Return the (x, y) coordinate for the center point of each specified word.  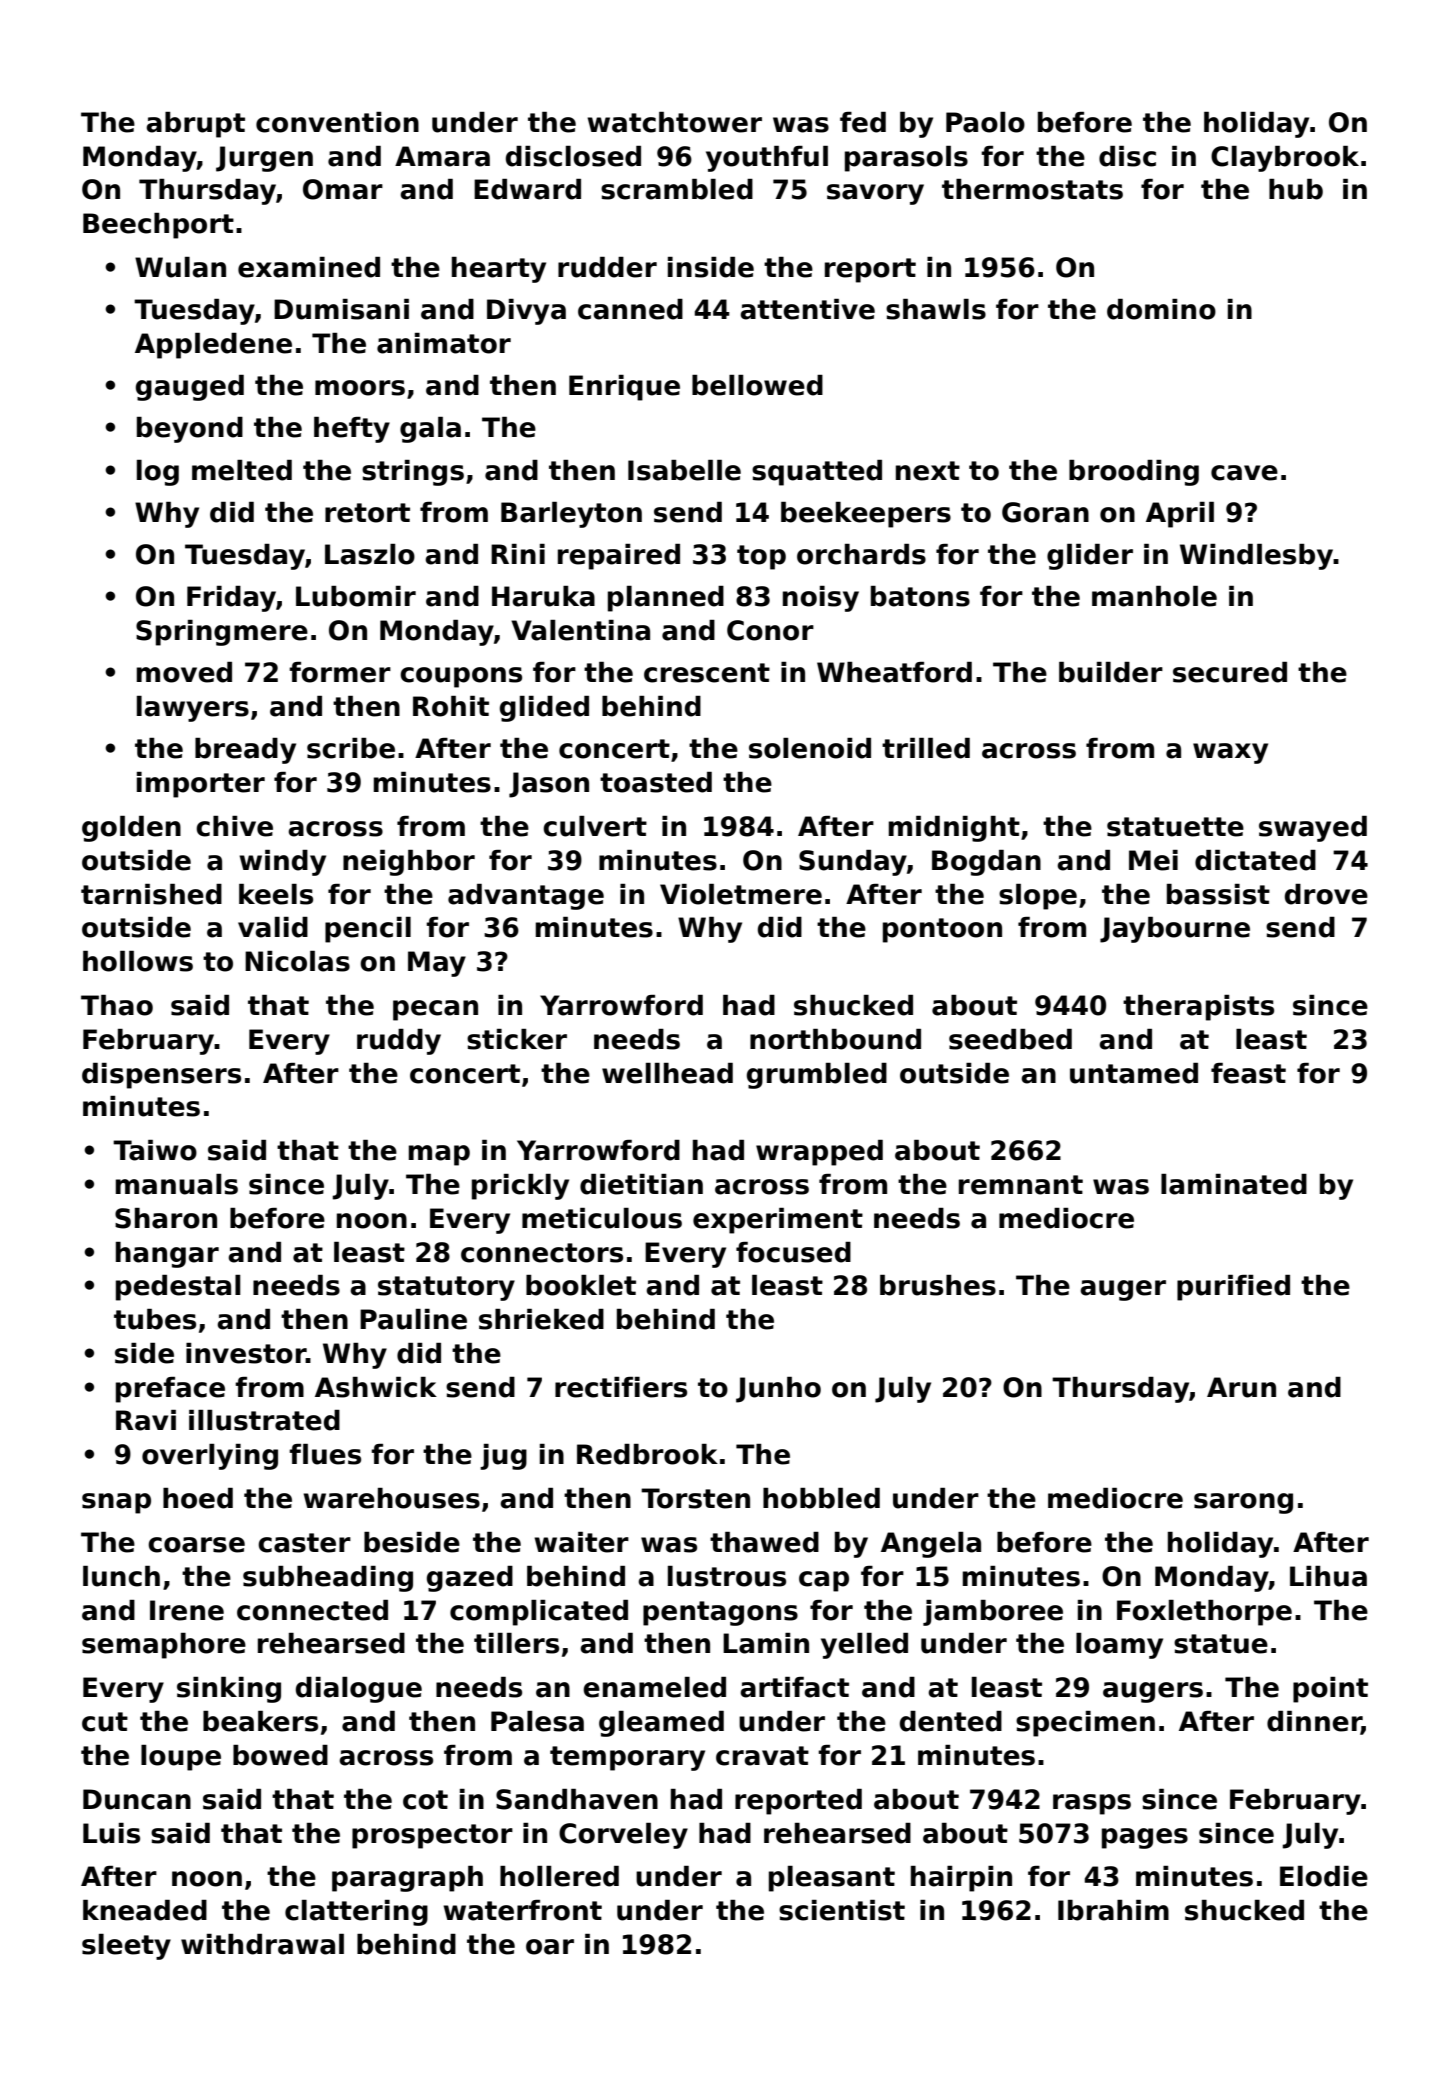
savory (875, 194)
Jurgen (264, 159)
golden (131, 829)
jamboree (993, 1613)
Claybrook (1285, 159)
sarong (1243, 1503)
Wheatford (894, 672)
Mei (1153, 860)
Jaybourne (1175, 930)
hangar (167, 1255)
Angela (931, 1545)
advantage (526, 897)
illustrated (264, 1420)
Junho (778, 1390)
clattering (356, 1913)
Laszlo (370, 554)
